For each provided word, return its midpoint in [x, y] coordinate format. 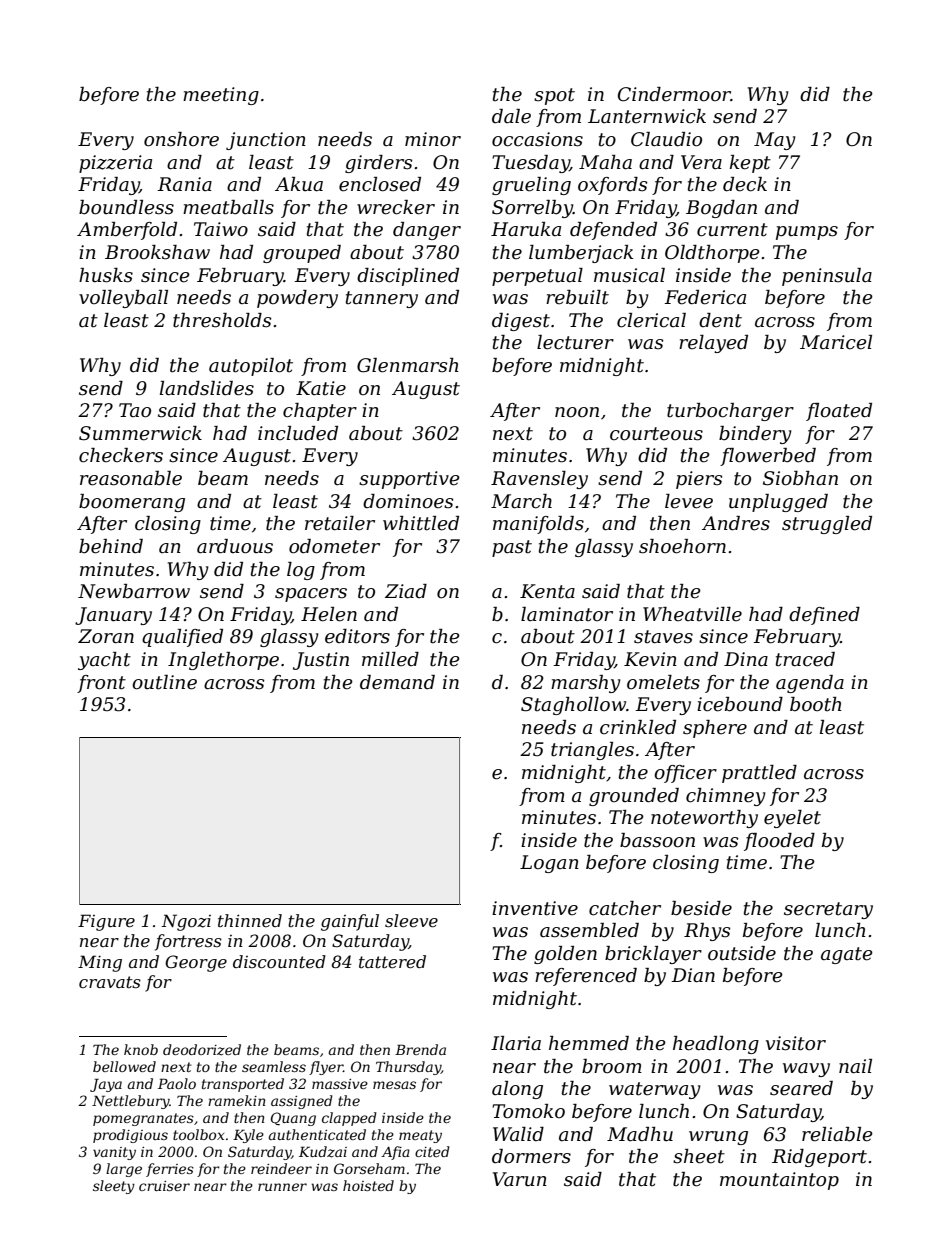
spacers [311, 595]
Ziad [406, 591]
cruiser [164, 1186]
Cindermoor [674, 94]
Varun [520, 1179]
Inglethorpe [223, 661]
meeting [221, 96]
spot [554, 96]
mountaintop [779, 1181]
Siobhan [800, 478]
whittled [421, 523]
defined [824, 616]
